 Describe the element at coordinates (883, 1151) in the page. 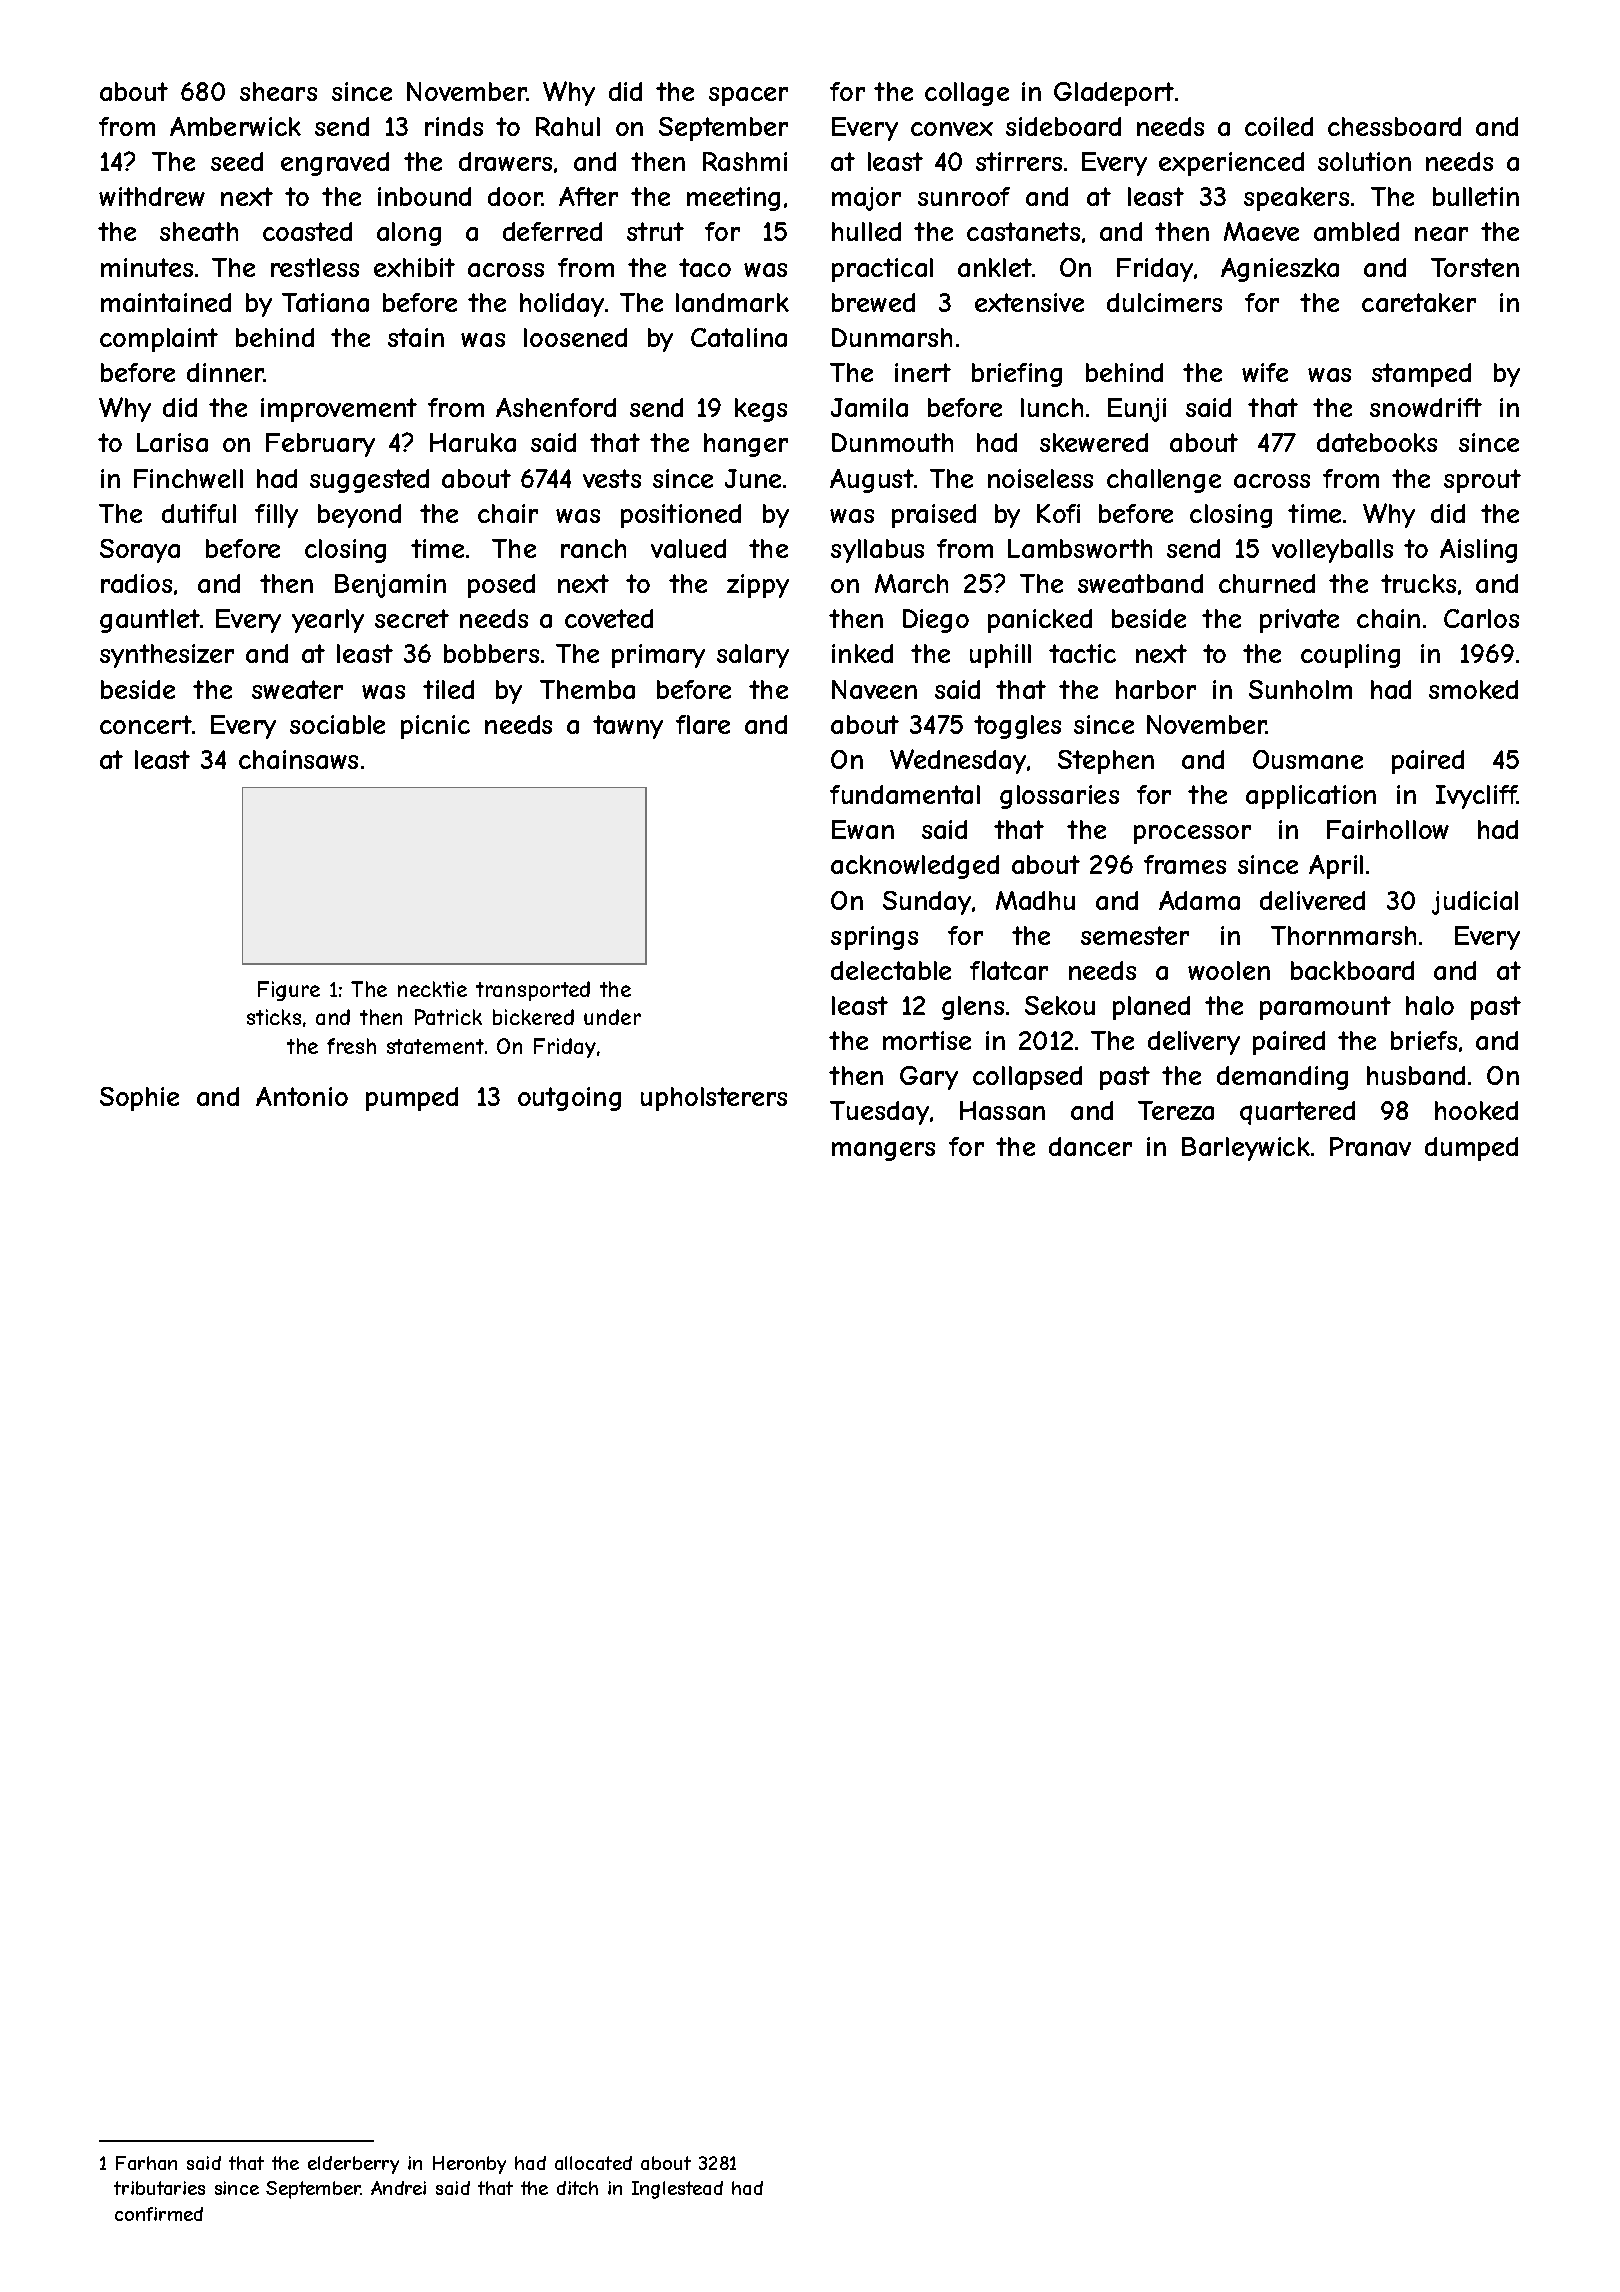

I see `mangers` at that location.
